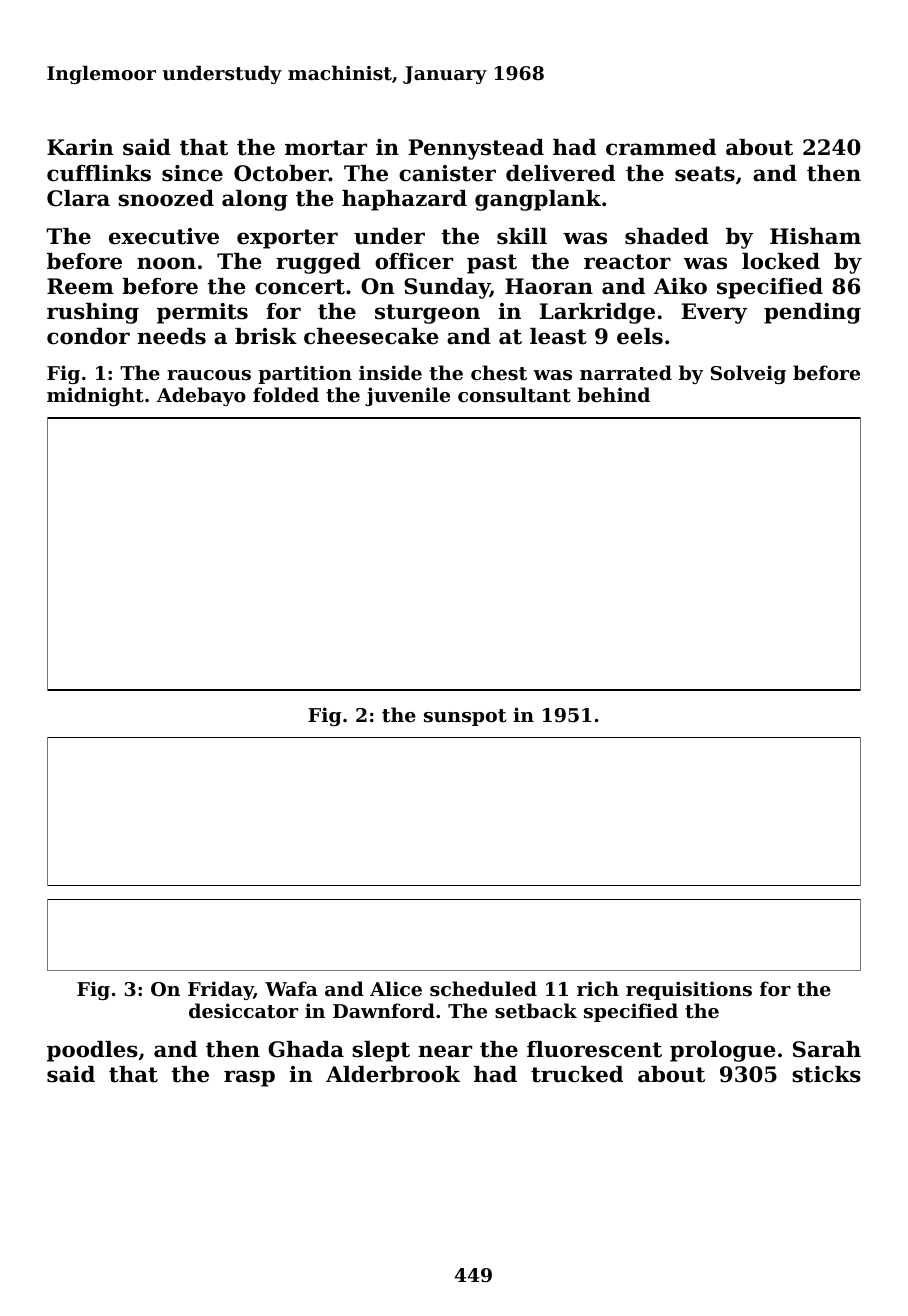 The image size is (908, 1316). Describe the element at coordinates (598, 988) in the document. I see `rich` at that location.
